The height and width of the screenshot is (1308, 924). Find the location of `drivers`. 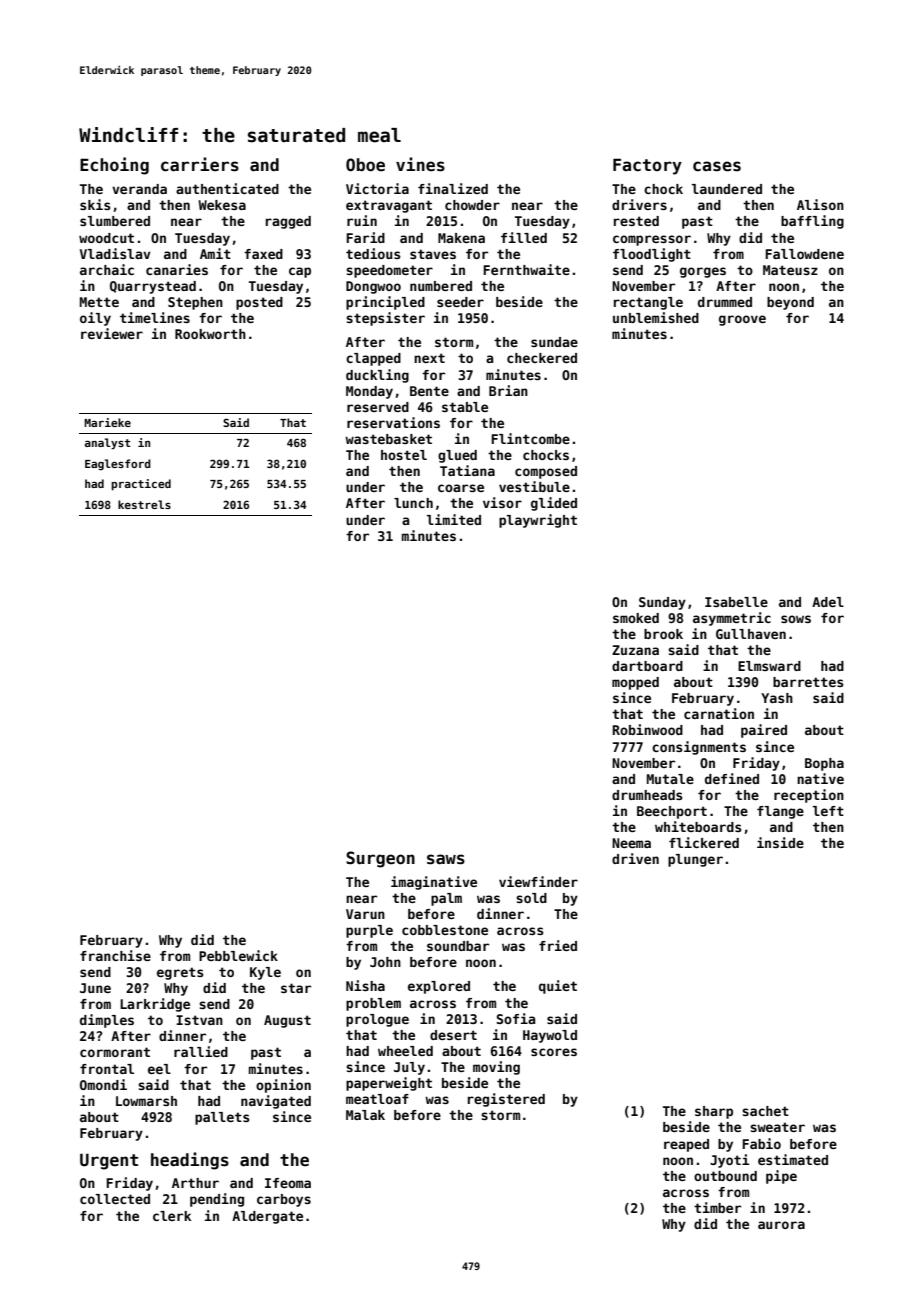

drivers is located at coordinates (639, 204).
